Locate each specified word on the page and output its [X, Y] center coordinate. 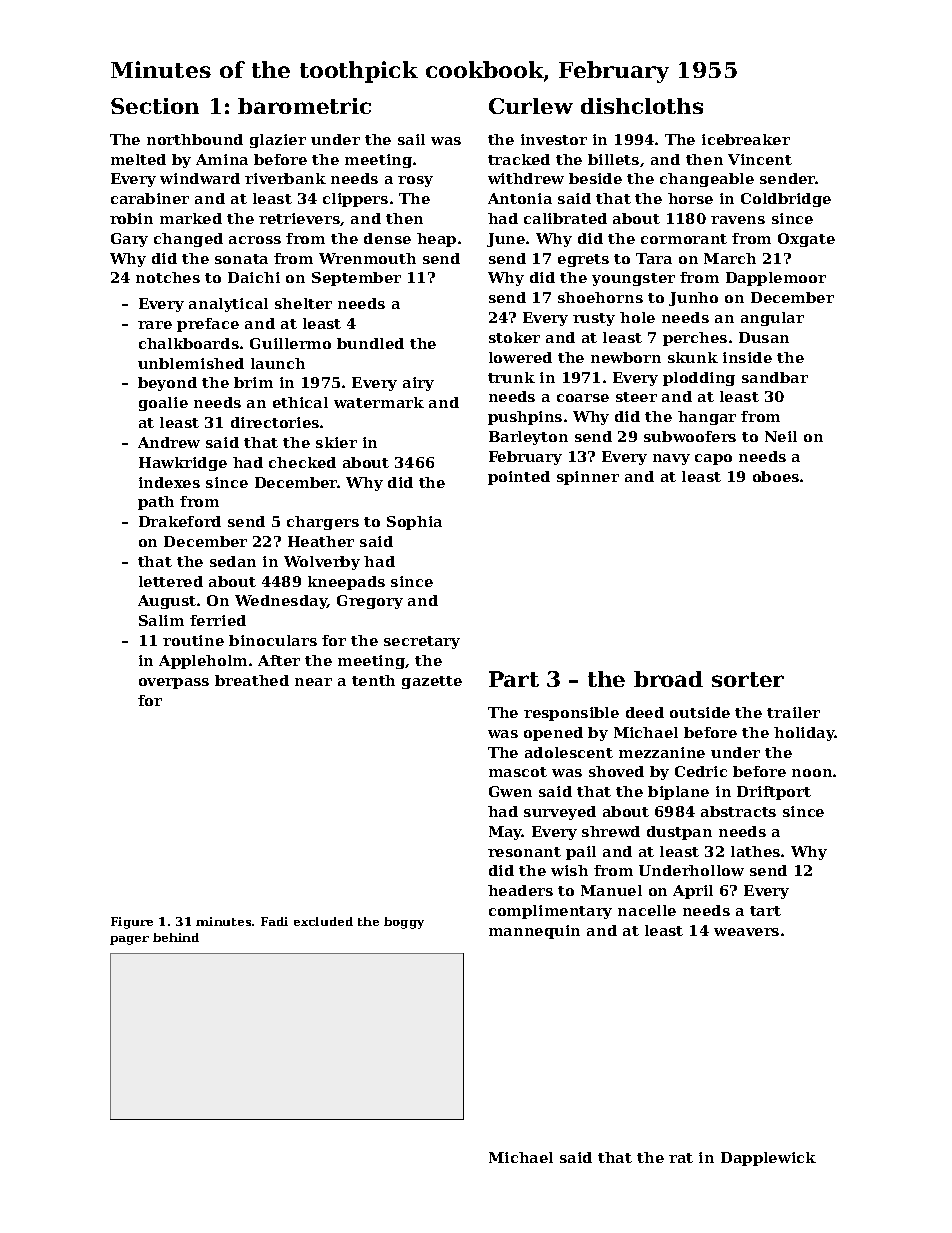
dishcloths [642, 106]
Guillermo [290, 343]
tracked [519, 159]
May [505, 833]
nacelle [647, 910]
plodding [699, 379]
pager [129, 940]
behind [176, 937]
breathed [252, 680]
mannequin [534, 932]
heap [436, 240]
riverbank [285, 178]
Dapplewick [768, 1159]
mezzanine [662, 752]
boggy [404, 923]
